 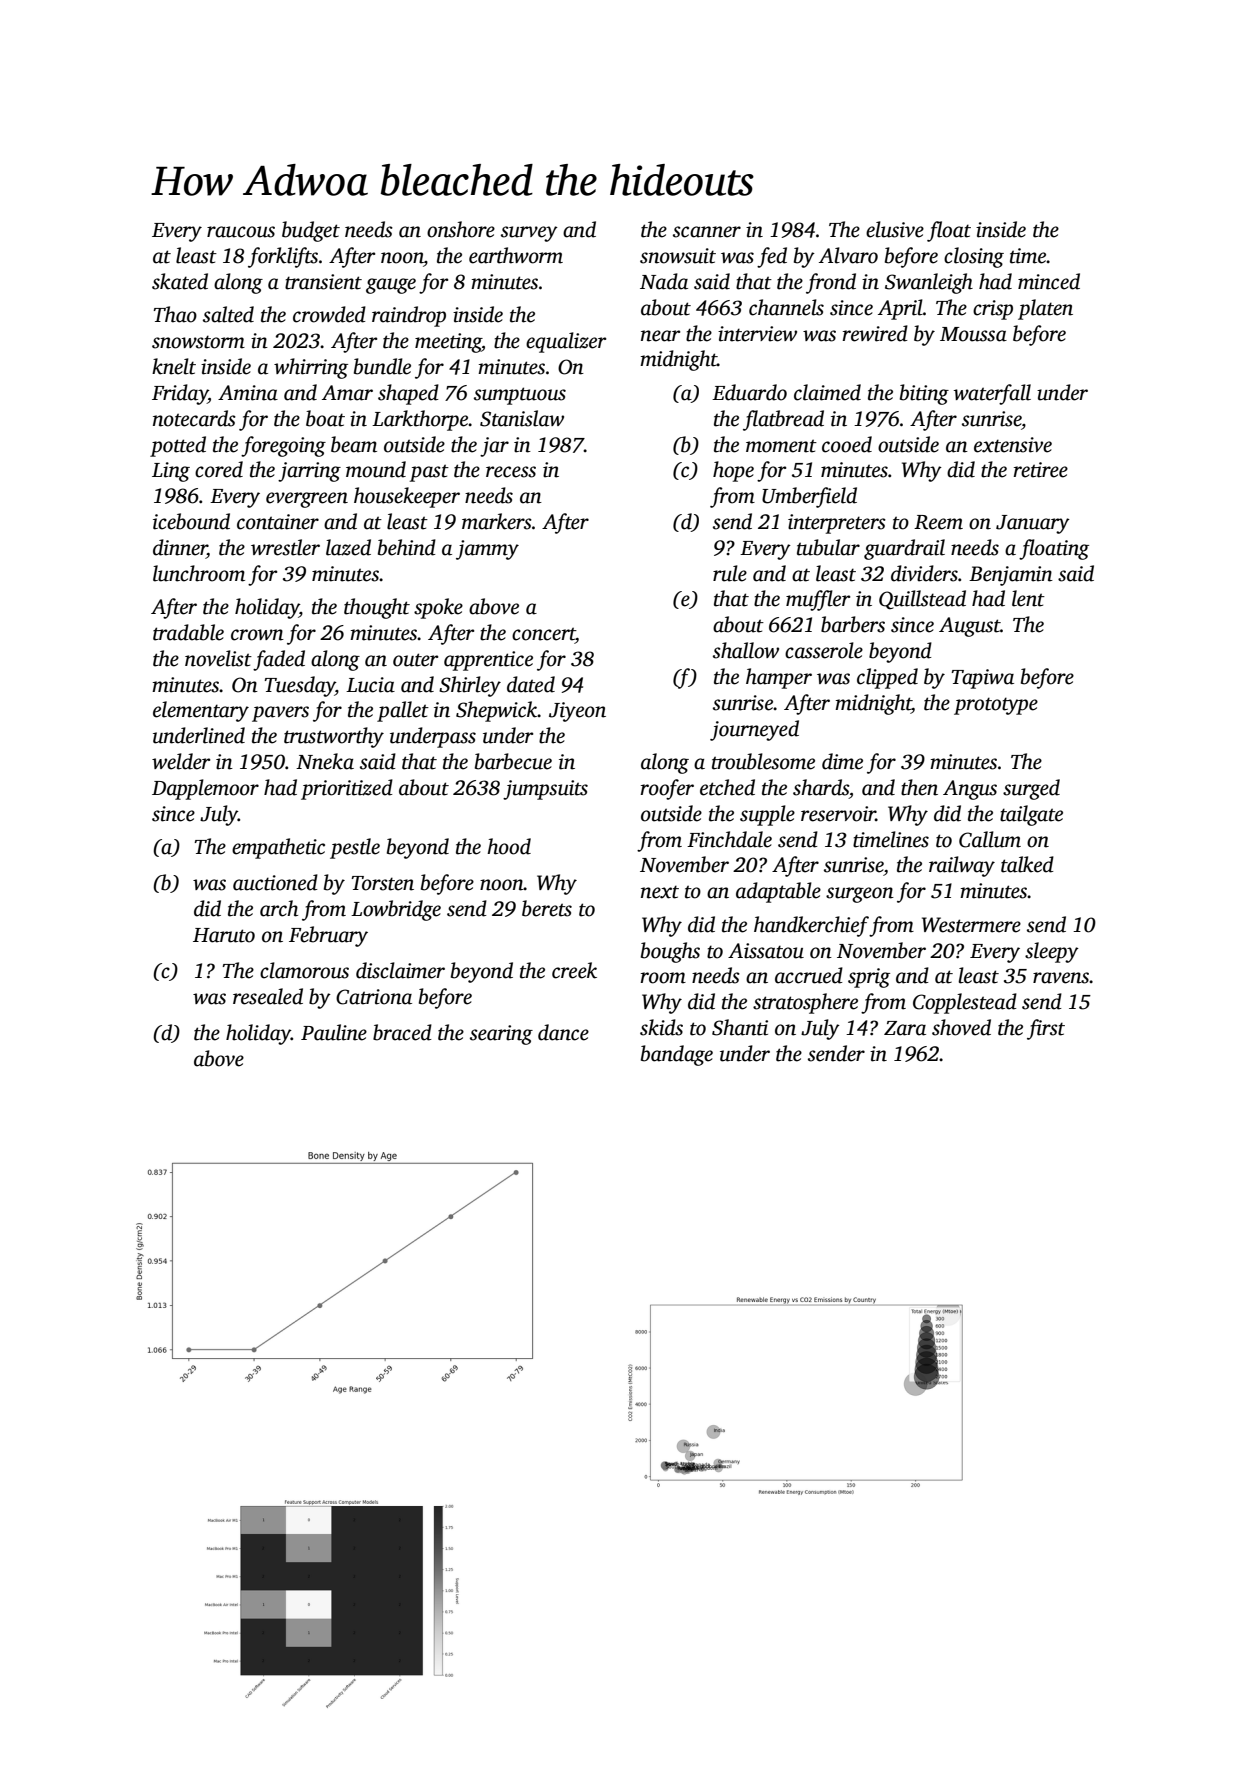 What do you see at coordinates (982, 679) in the image?
I see `Tapiwa` at bounding box center [982, 679].
